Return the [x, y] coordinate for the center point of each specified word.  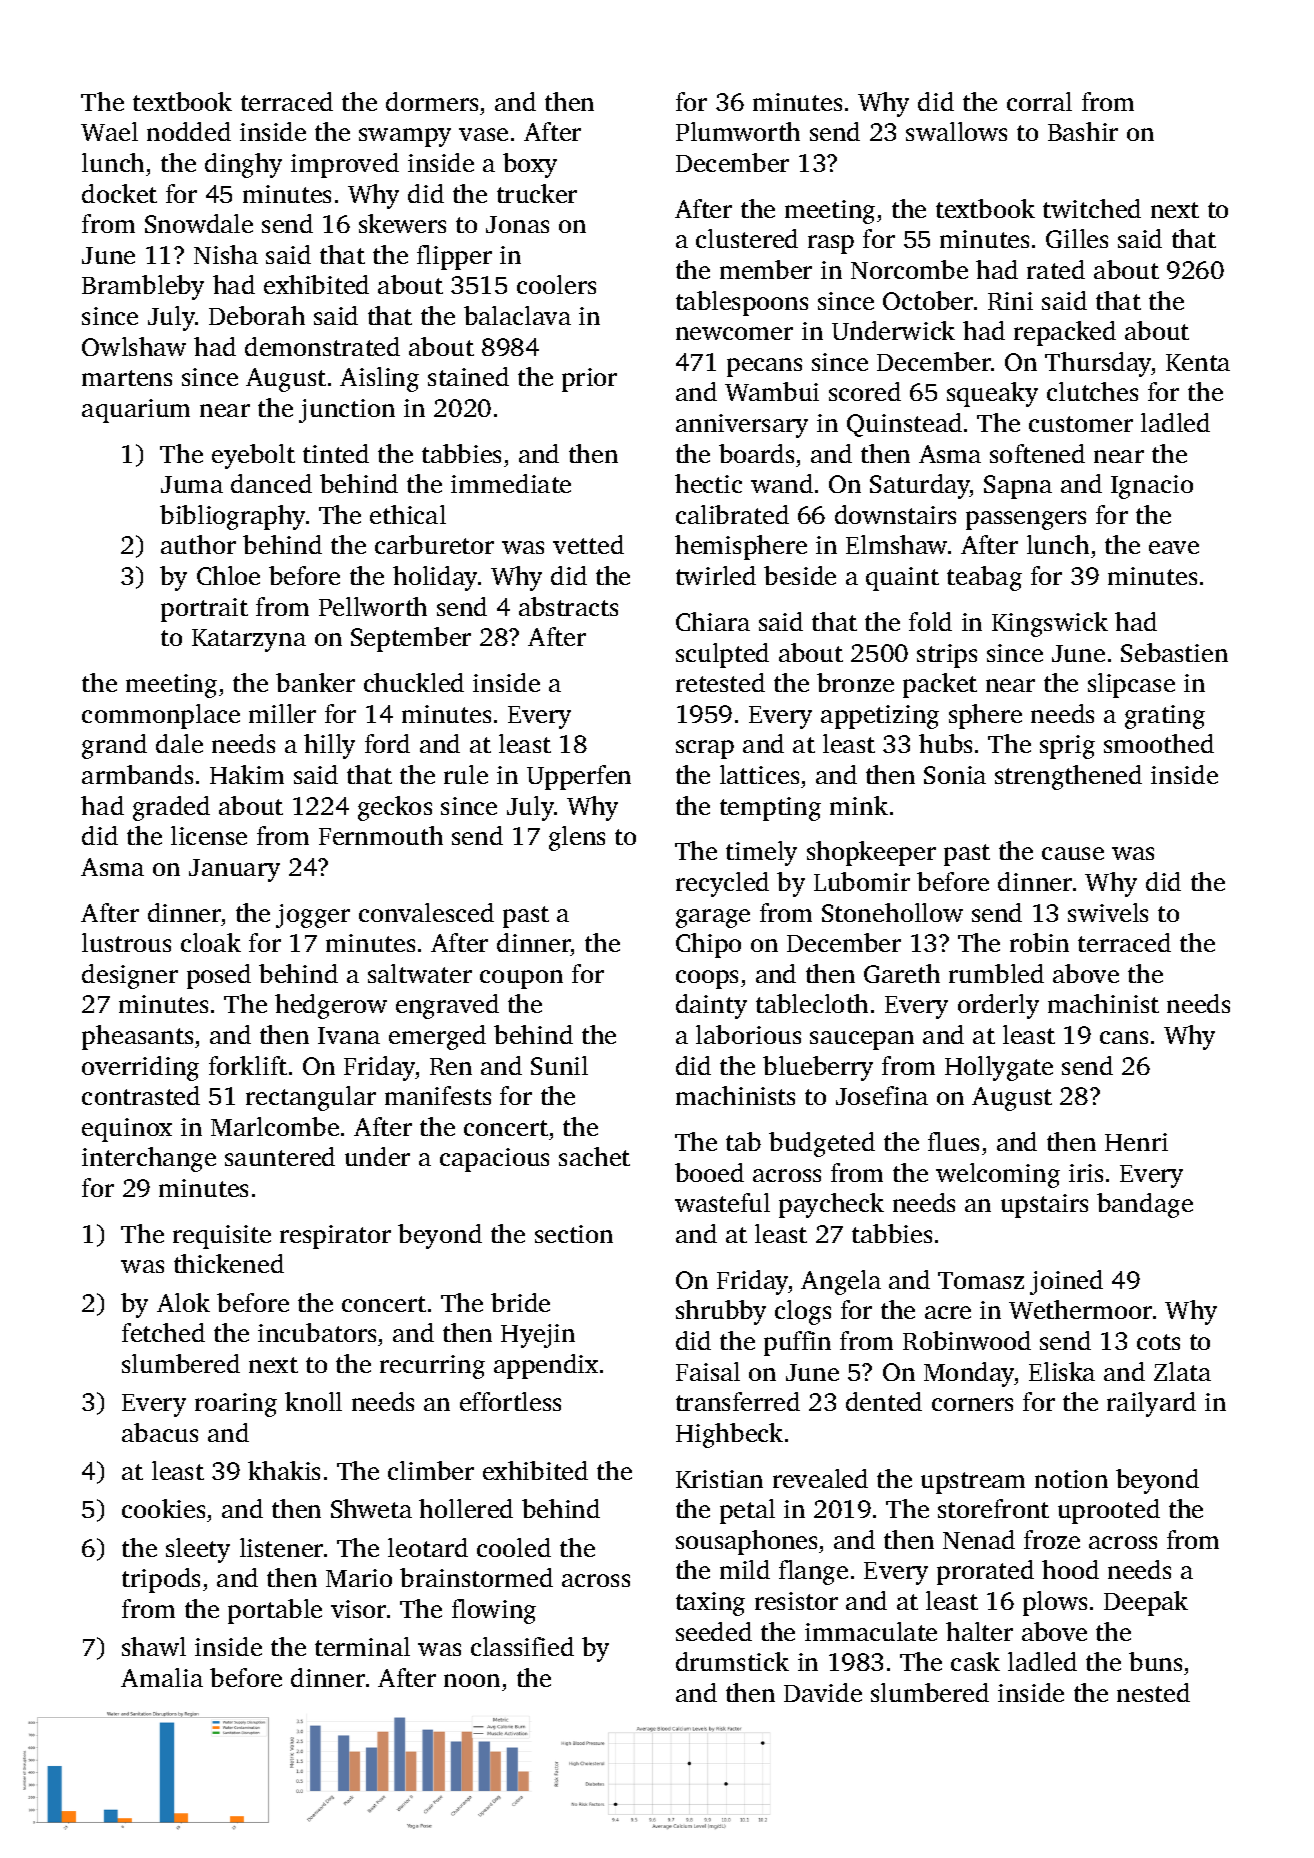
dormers [432, 101]
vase [483, 134]
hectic [708, 483]
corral [1039, 101]
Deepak [1146, 1603]
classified [522, 1646]
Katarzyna [249, 640]
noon [472, 1680]
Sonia [955, 775]
